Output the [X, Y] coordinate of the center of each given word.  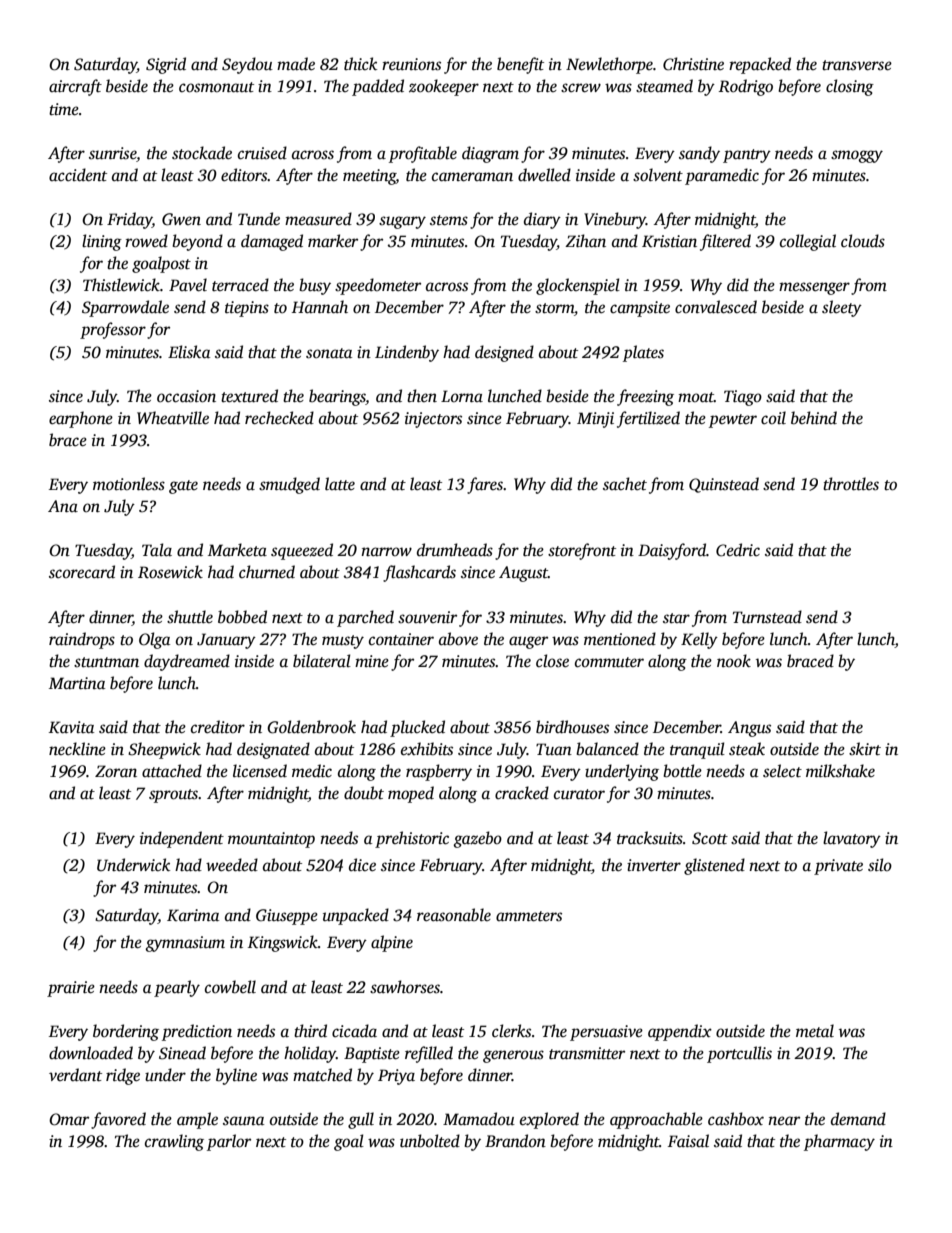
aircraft [75, 87]
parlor [229, 1142]
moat [696, 397]
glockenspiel [578, 286]
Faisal [688, 1141]
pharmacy [839, 1142]
